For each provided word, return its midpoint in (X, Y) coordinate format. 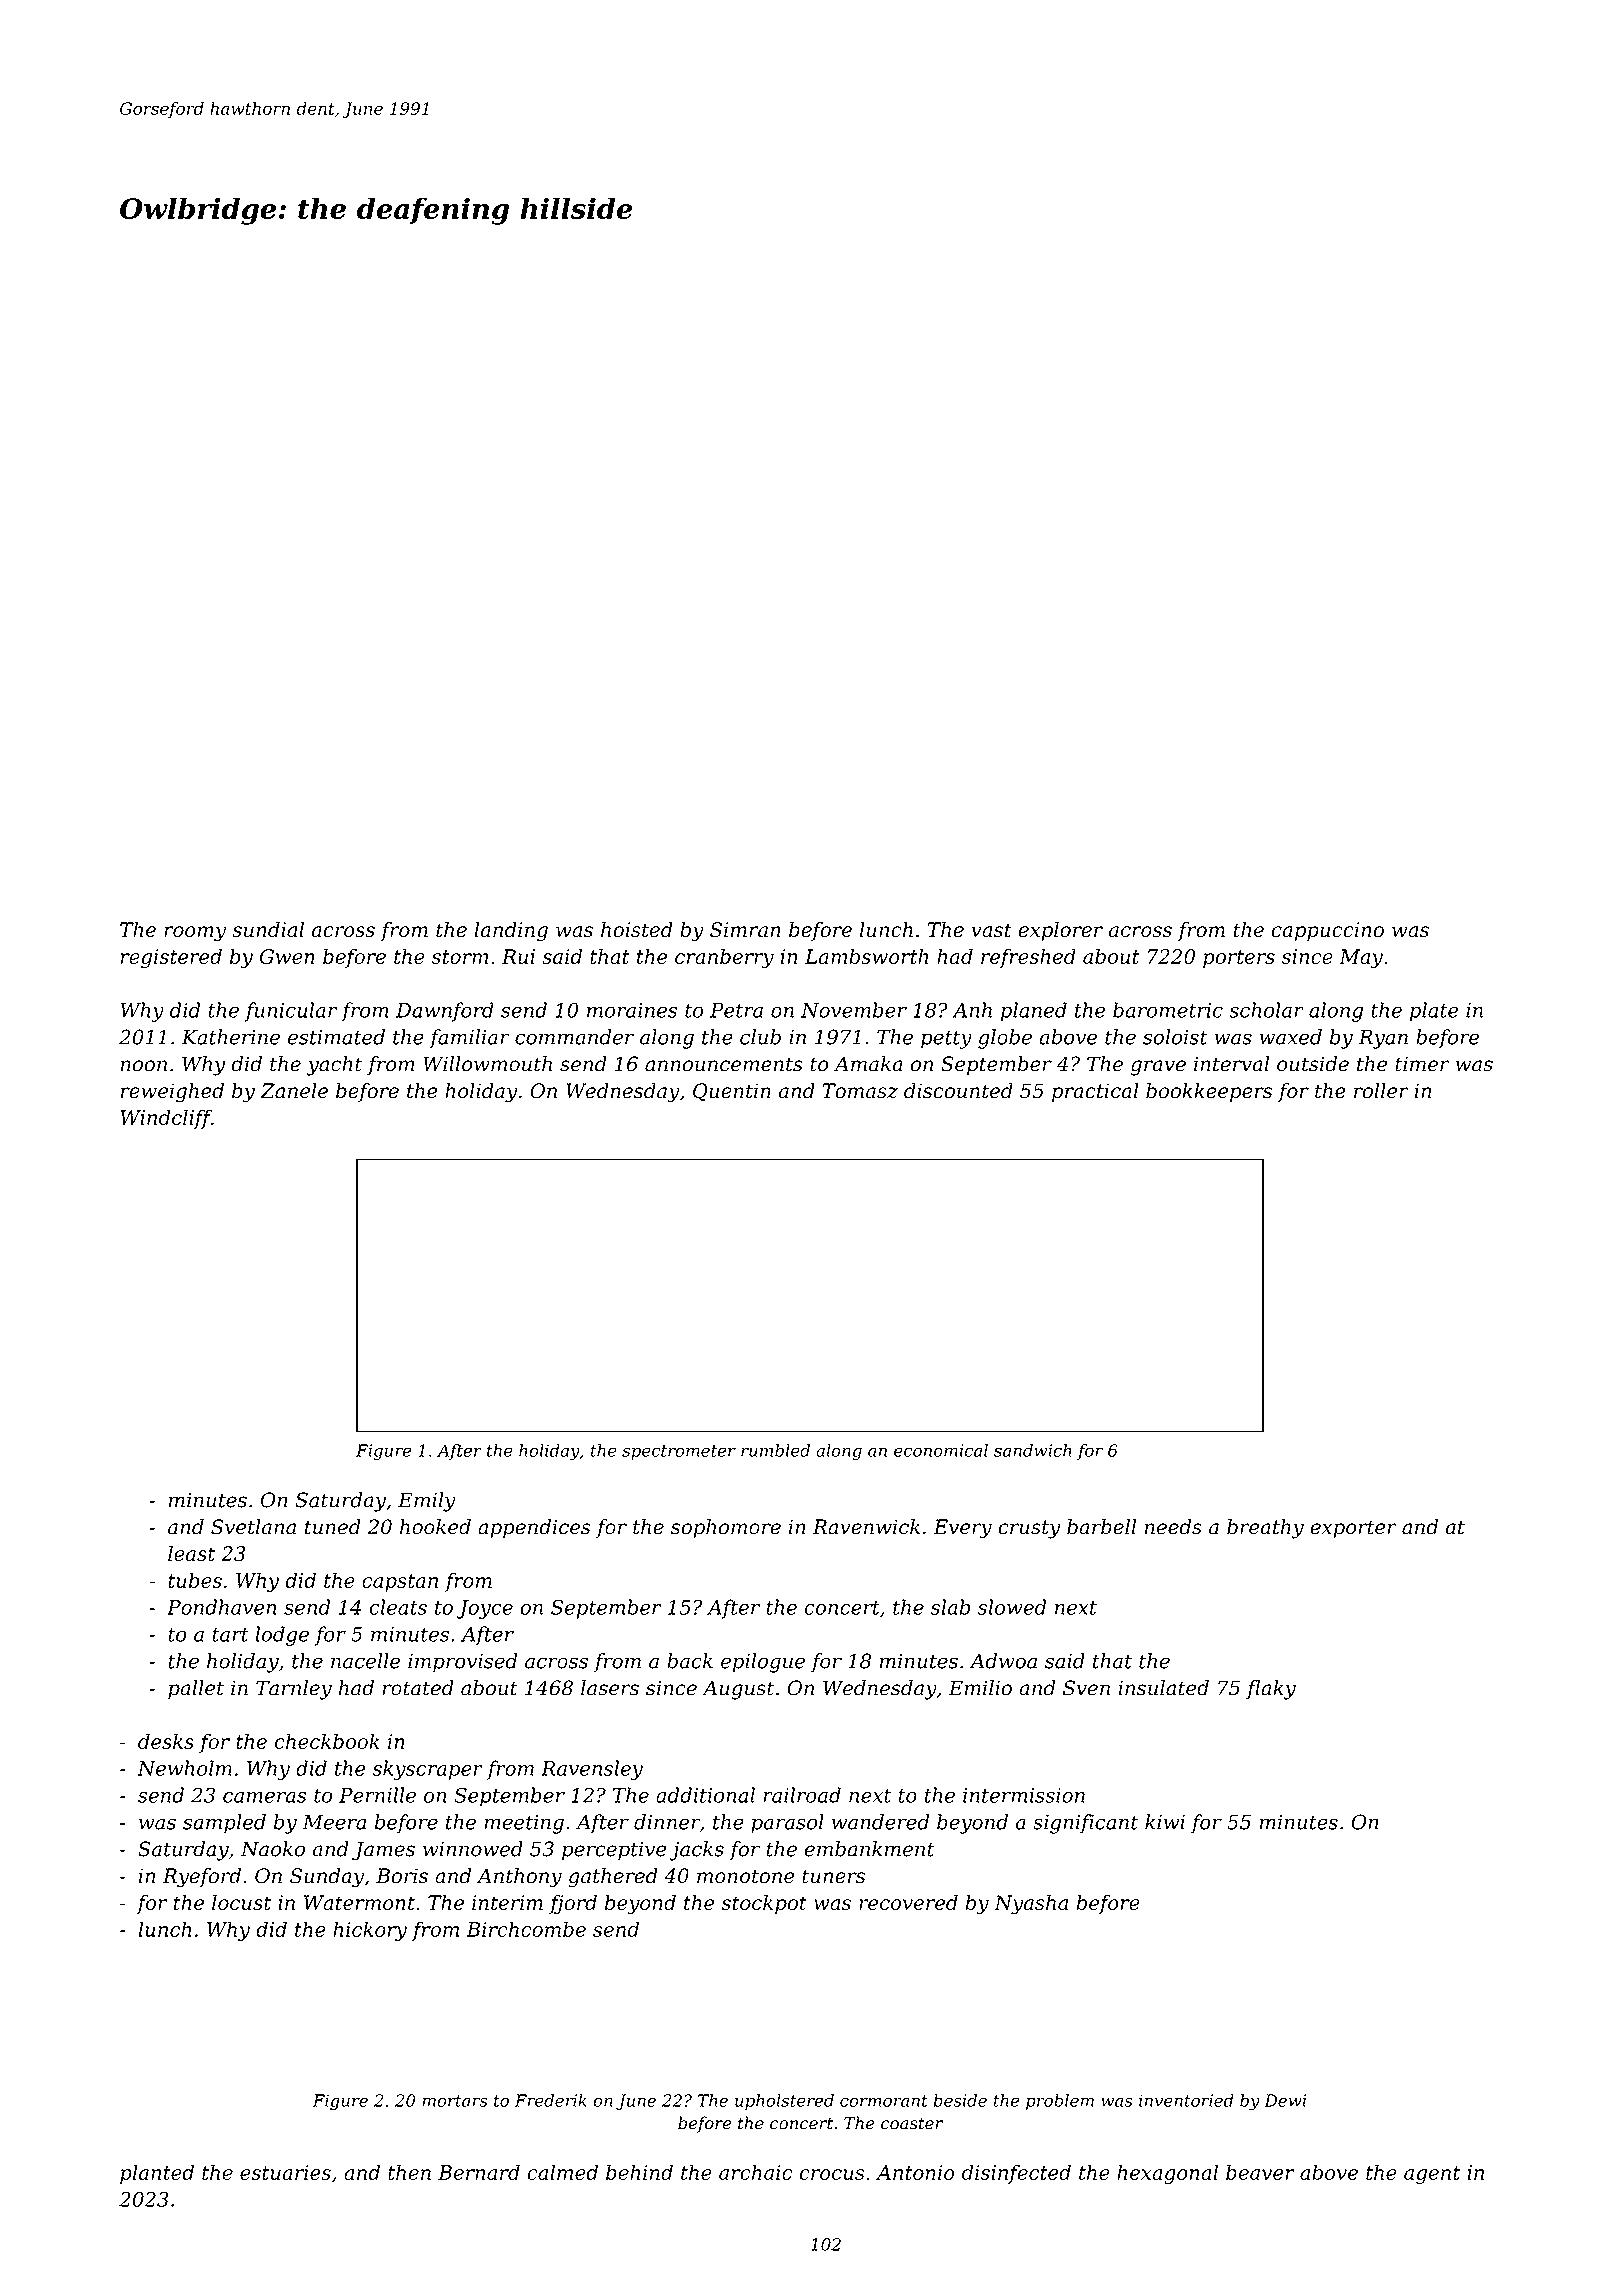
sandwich (1032, 1450)
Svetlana (253, 1527)
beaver (1260, 2172)
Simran (745, 930)
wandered (880, 1822)
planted (157, 2174)
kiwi (1165, 1822)
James (383, 1851)
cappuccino (1328, 931)
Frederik (551, 2100)
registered (171, 958)
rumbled (775, 1450)
